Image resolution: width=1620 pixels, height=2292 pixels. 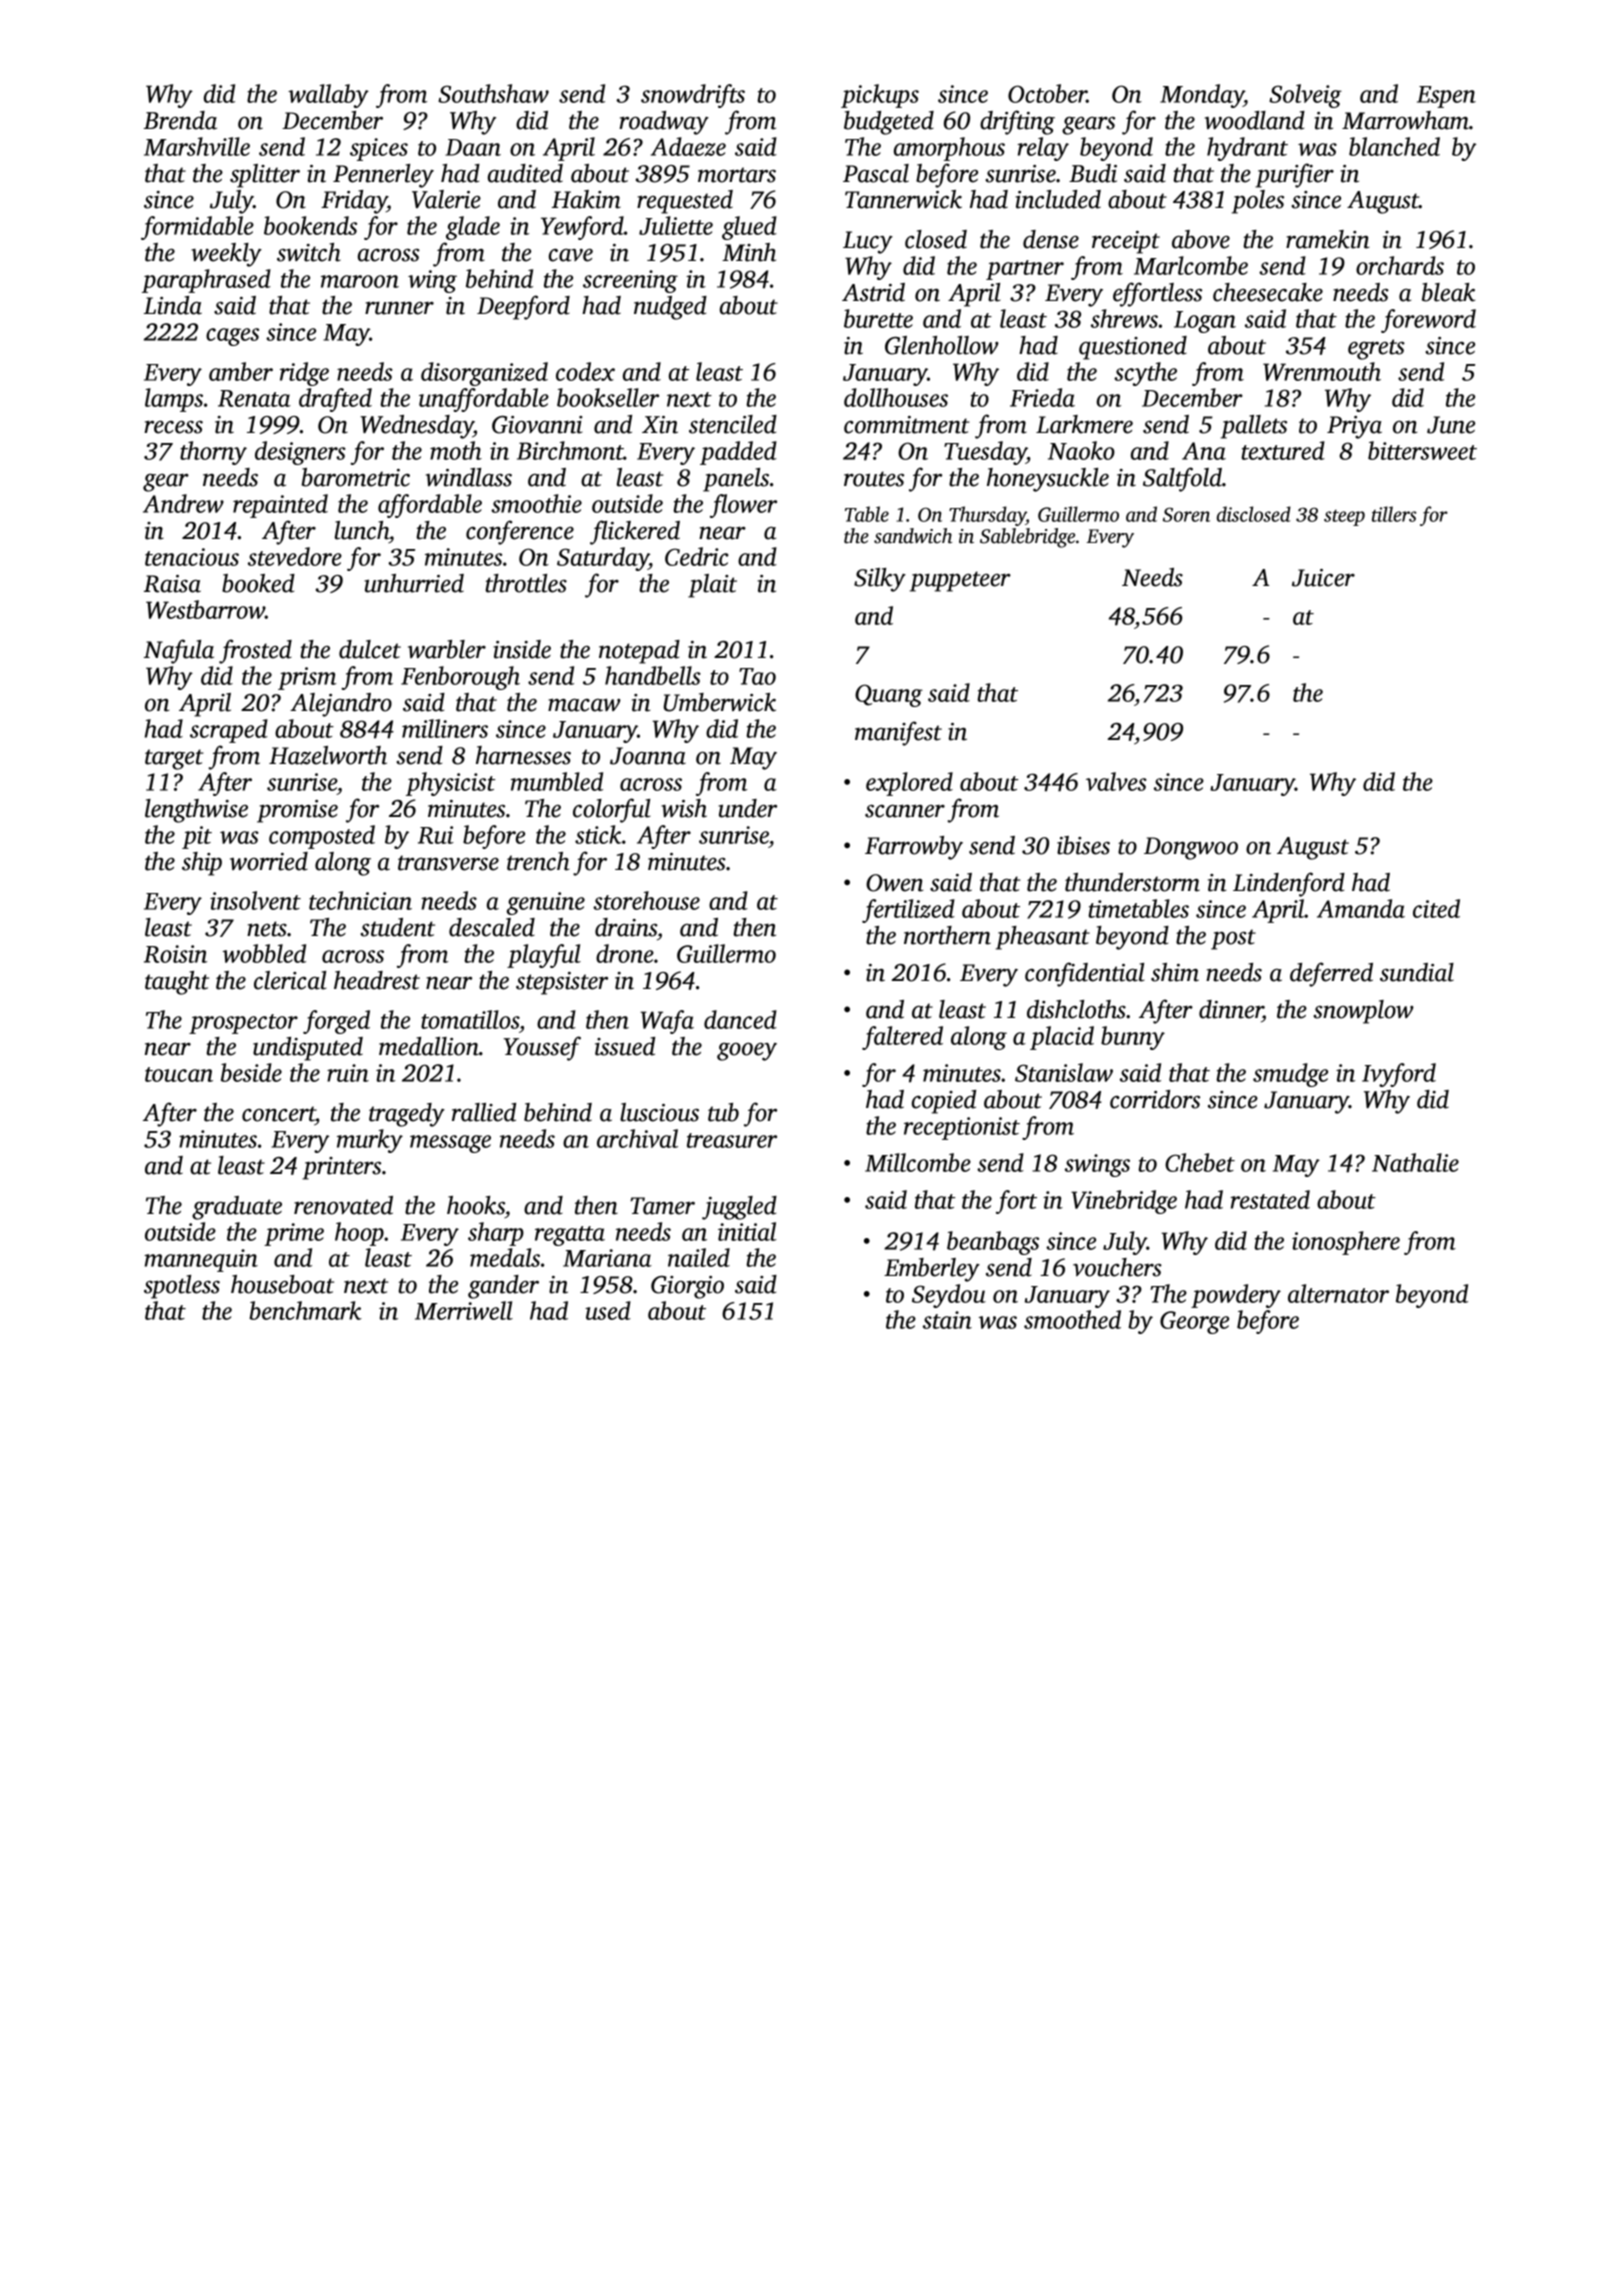 What do you see at coordinates (712, 586) in the screenshot?
I see `plait` at bounding box center [712, 586].
